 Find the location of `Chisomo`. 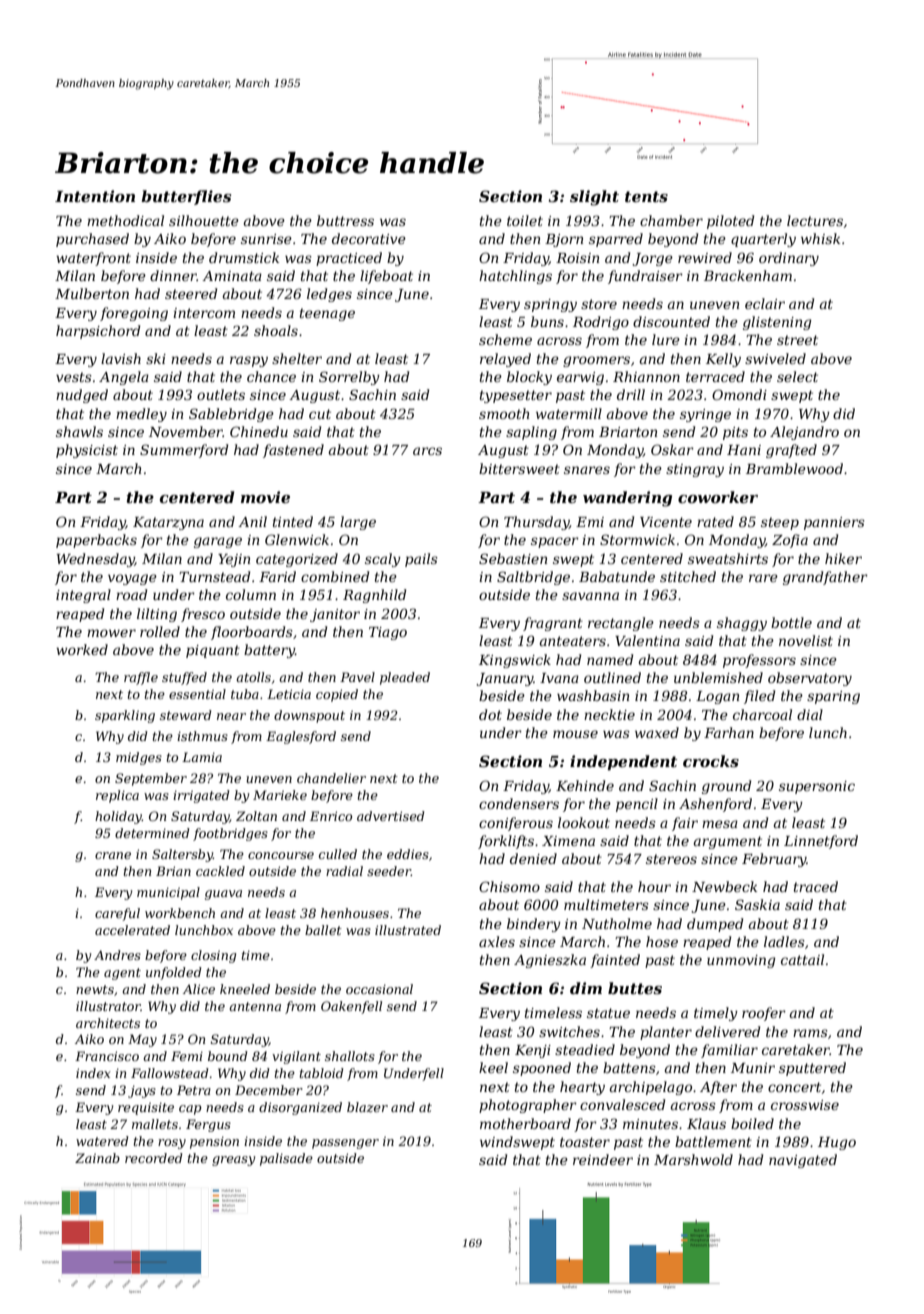

Chisomo is located at coordinates (509, 886).
